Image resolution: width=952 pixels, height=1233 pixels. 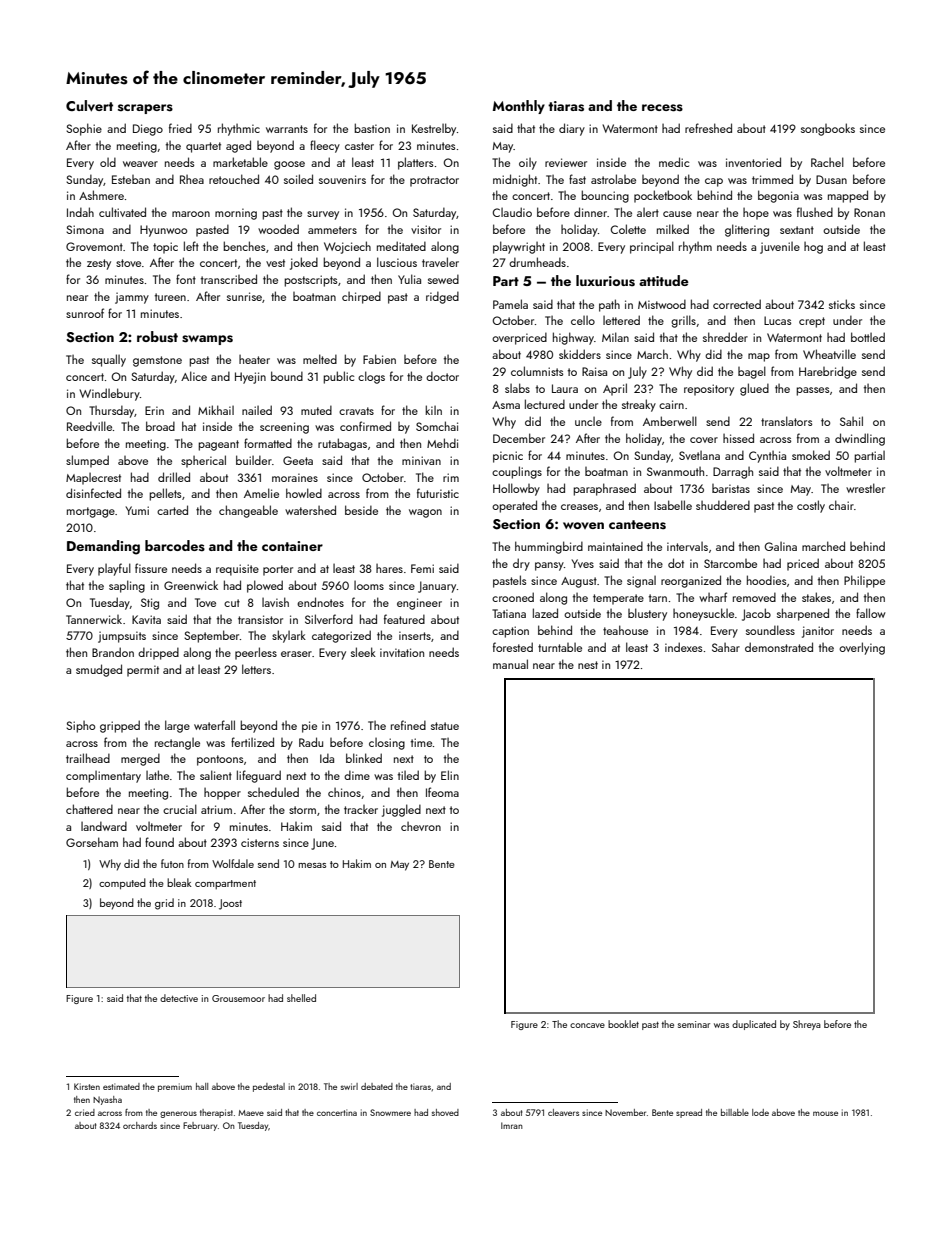 What do you see at coordinates (842, 304) in the image?
I see `sticks` at bounding box center [842, 304].
